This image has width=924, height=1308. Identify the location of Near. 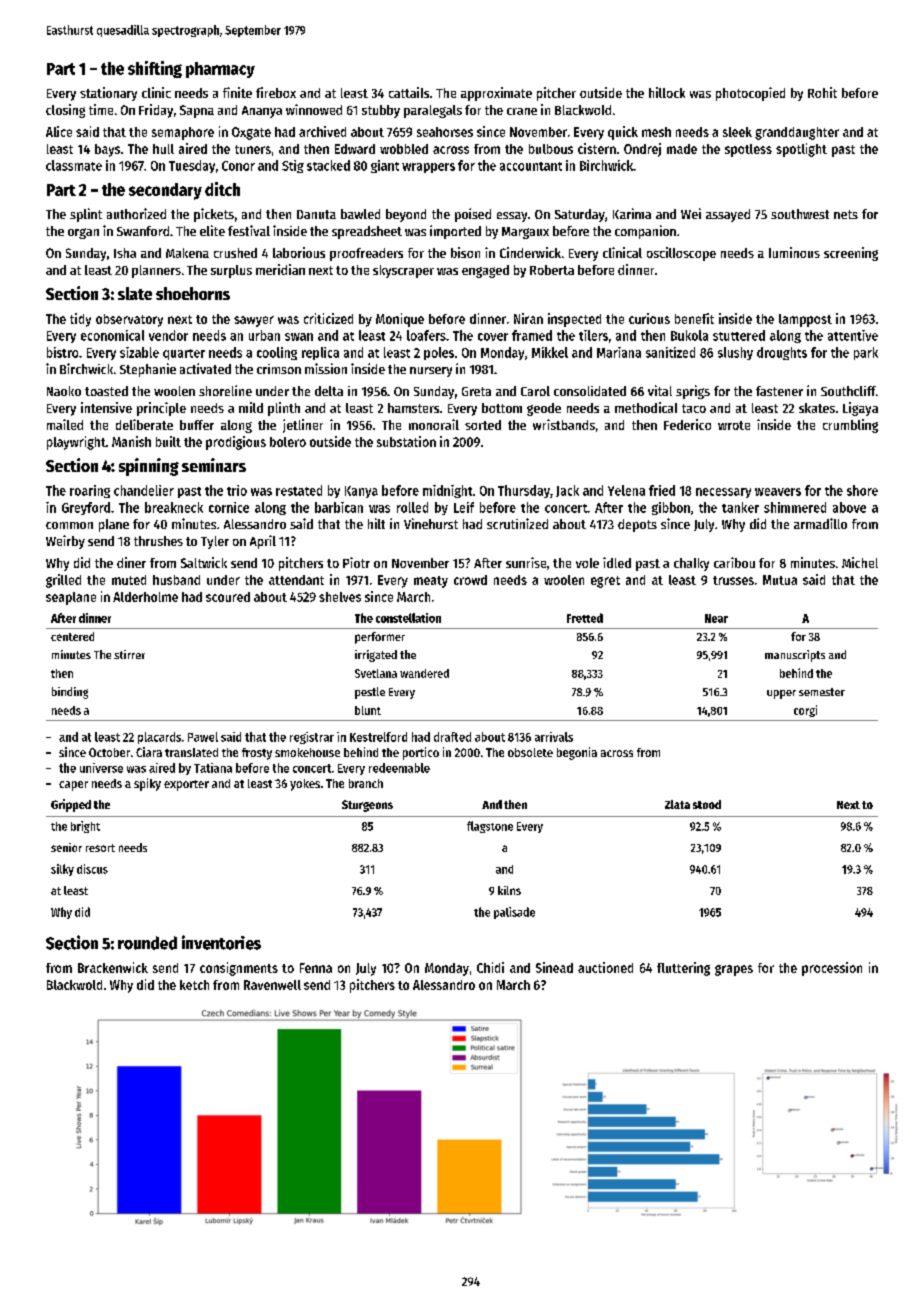
(716, 618).
